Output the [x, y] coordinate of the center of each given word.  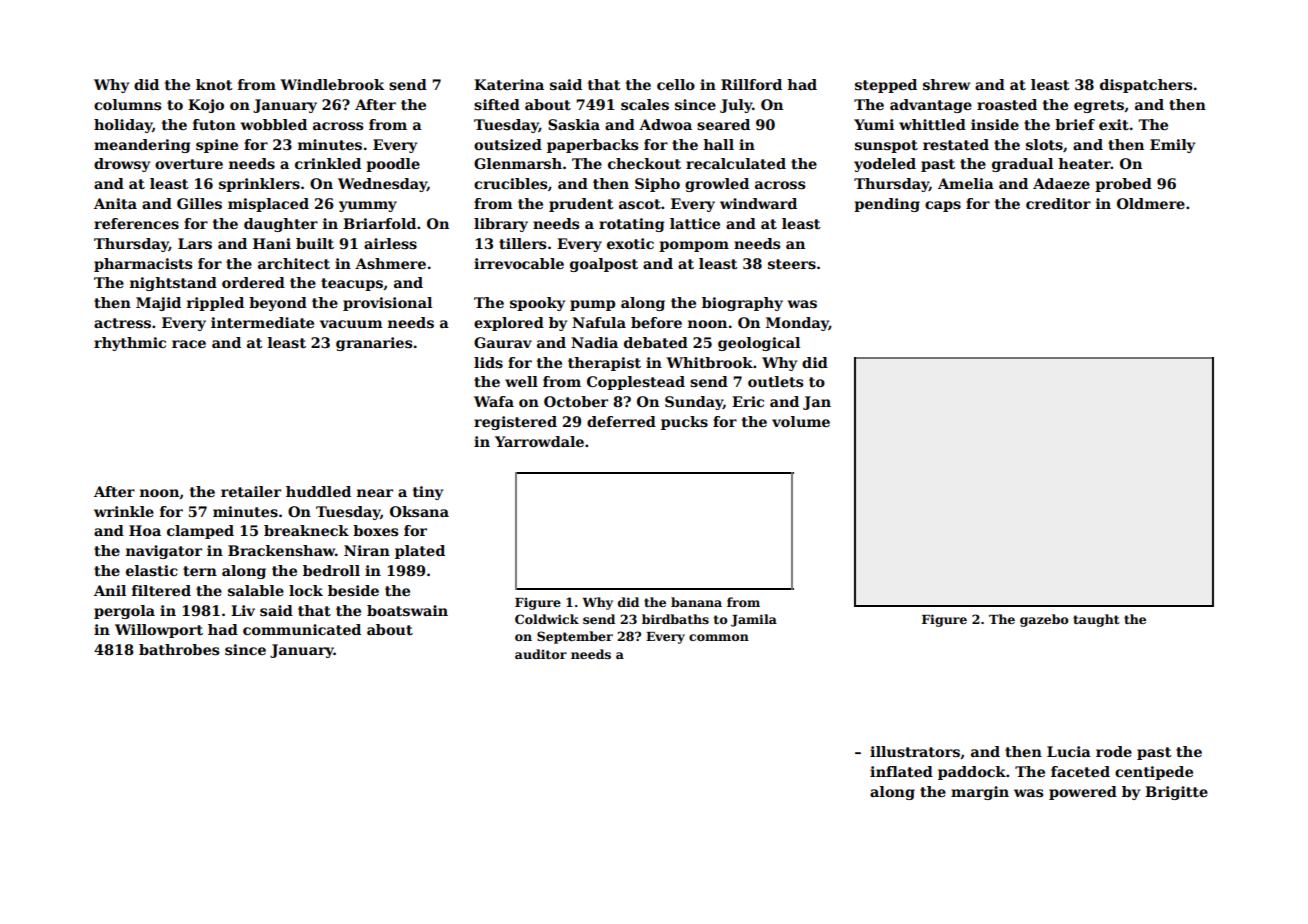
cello [676, 84]
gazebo [1044, 620]
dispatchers [1146, 86]
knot [214, 84]
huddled [318, 491]
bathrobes [179, 649]
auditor [541, 654]
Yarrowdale [539, 441]
